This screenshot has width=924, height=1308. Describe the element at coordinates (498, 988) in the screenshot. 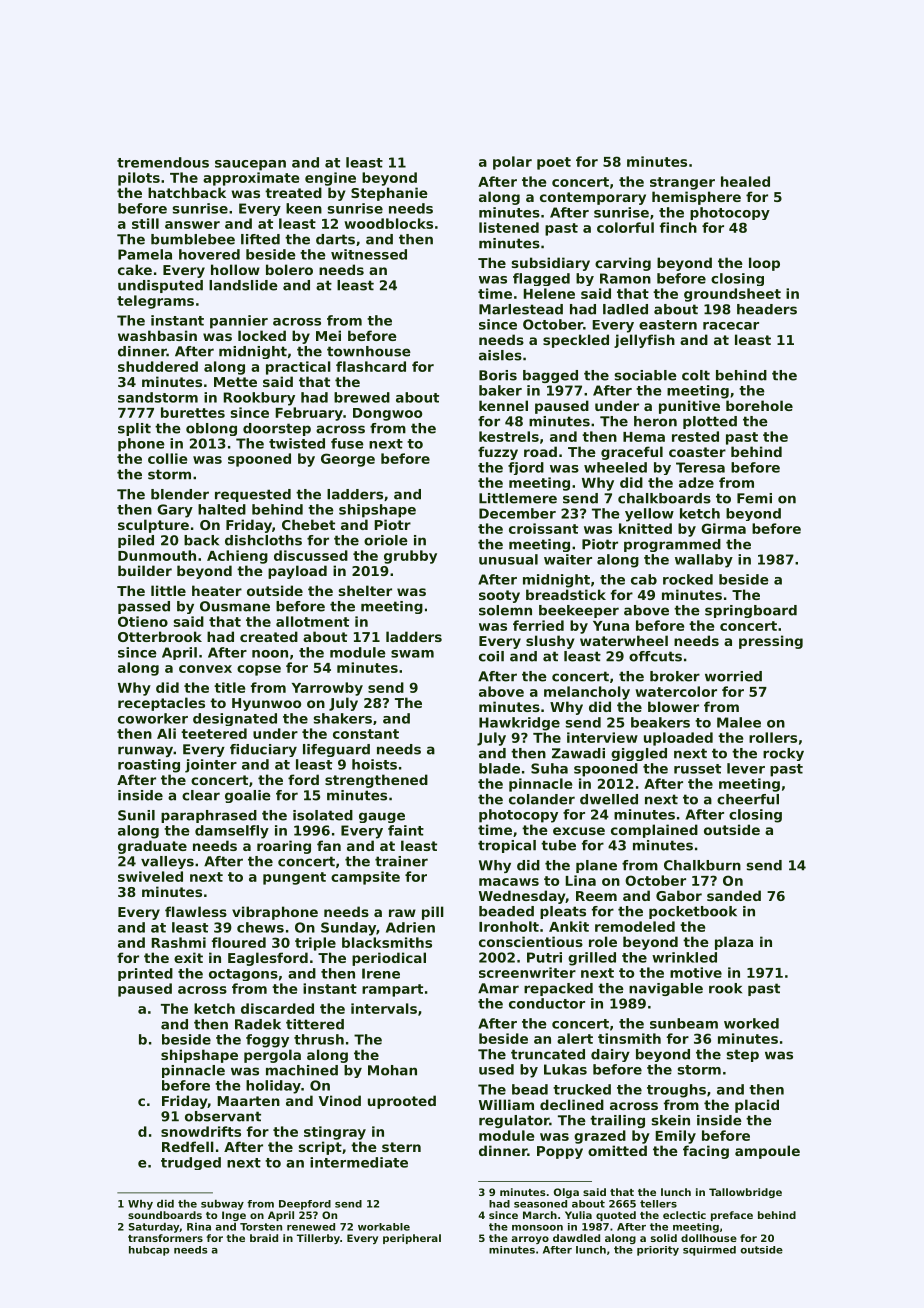

I see `Amar` at that location.
